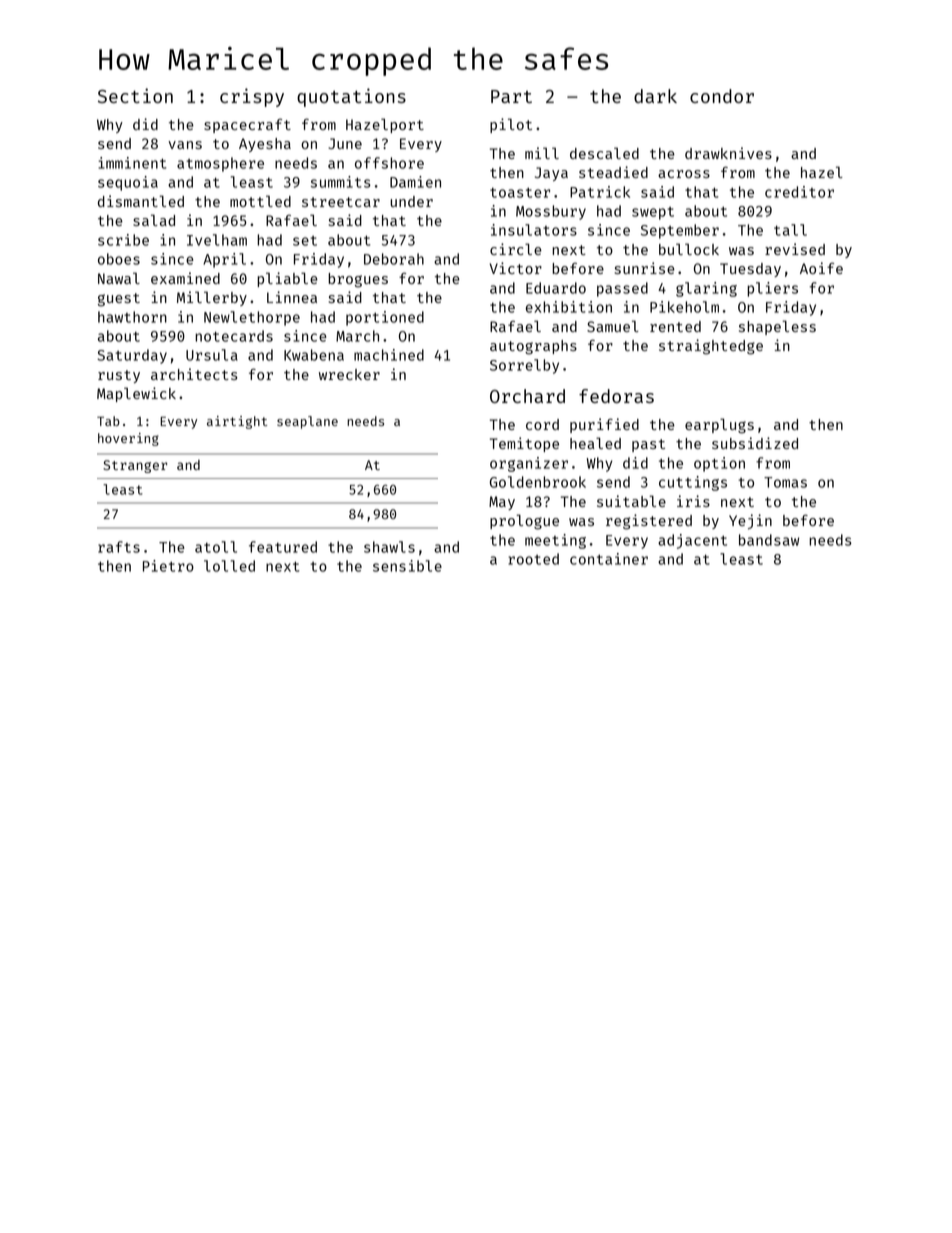 The image size is (952, 1233). Describe the element at coordinates (511, 96) in the document. I see `Part` at that location.
